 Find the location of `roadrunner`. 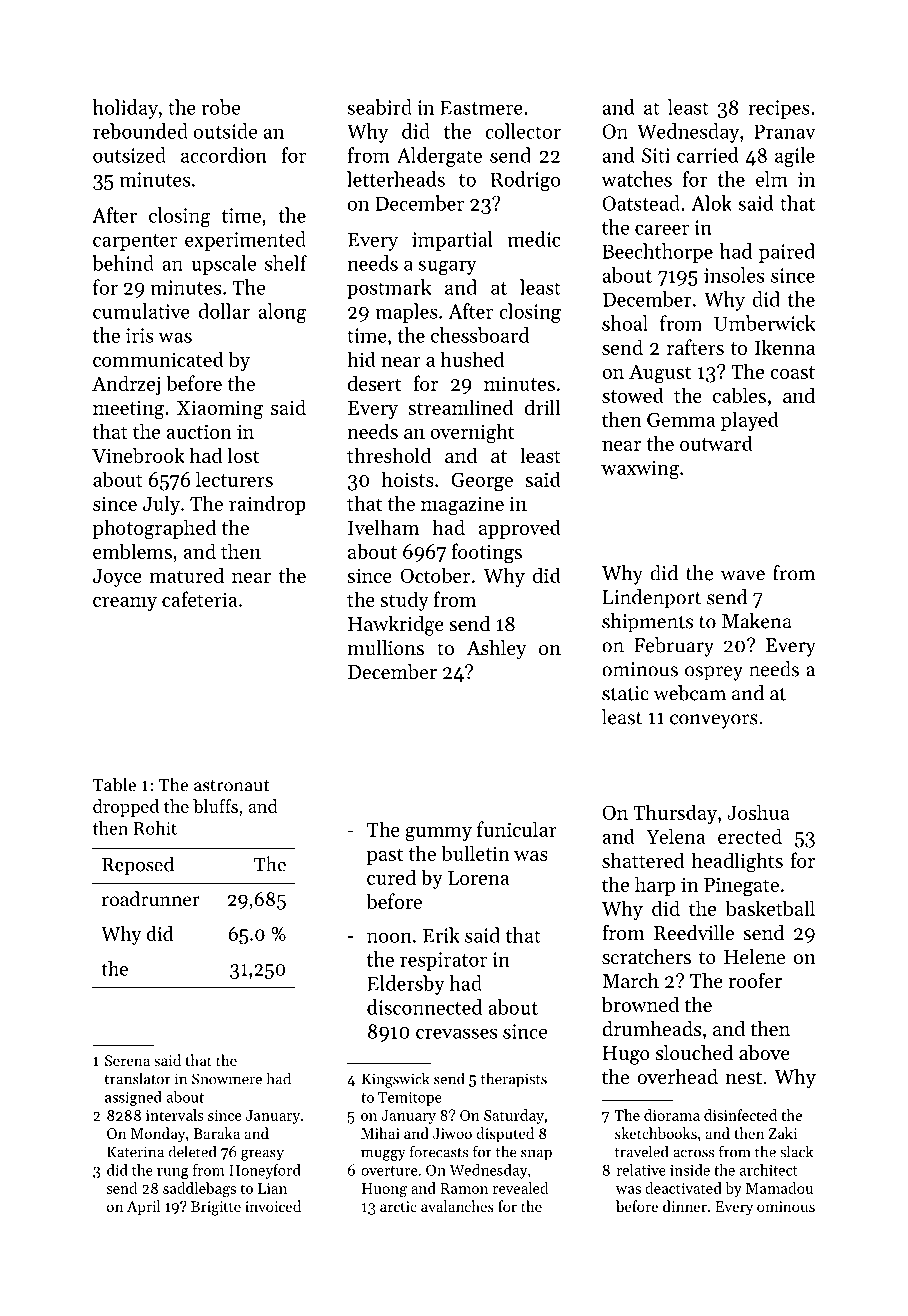

roadrunner is located at coordinates (151, 899).
